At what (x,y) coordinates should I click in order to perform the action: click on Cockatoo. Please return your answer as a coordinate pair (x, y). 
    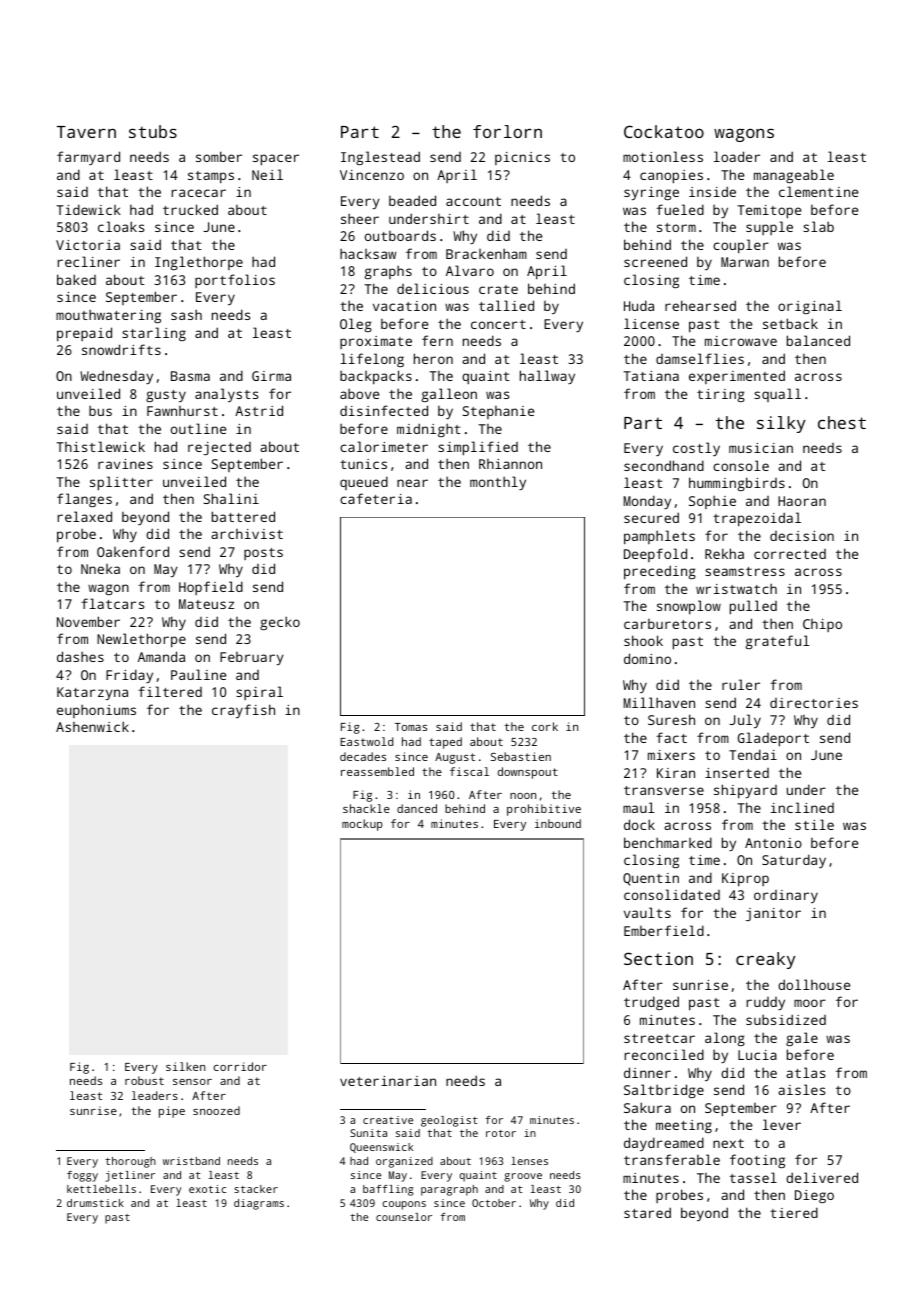
    Looking at the image, I should click on (664, 131).
